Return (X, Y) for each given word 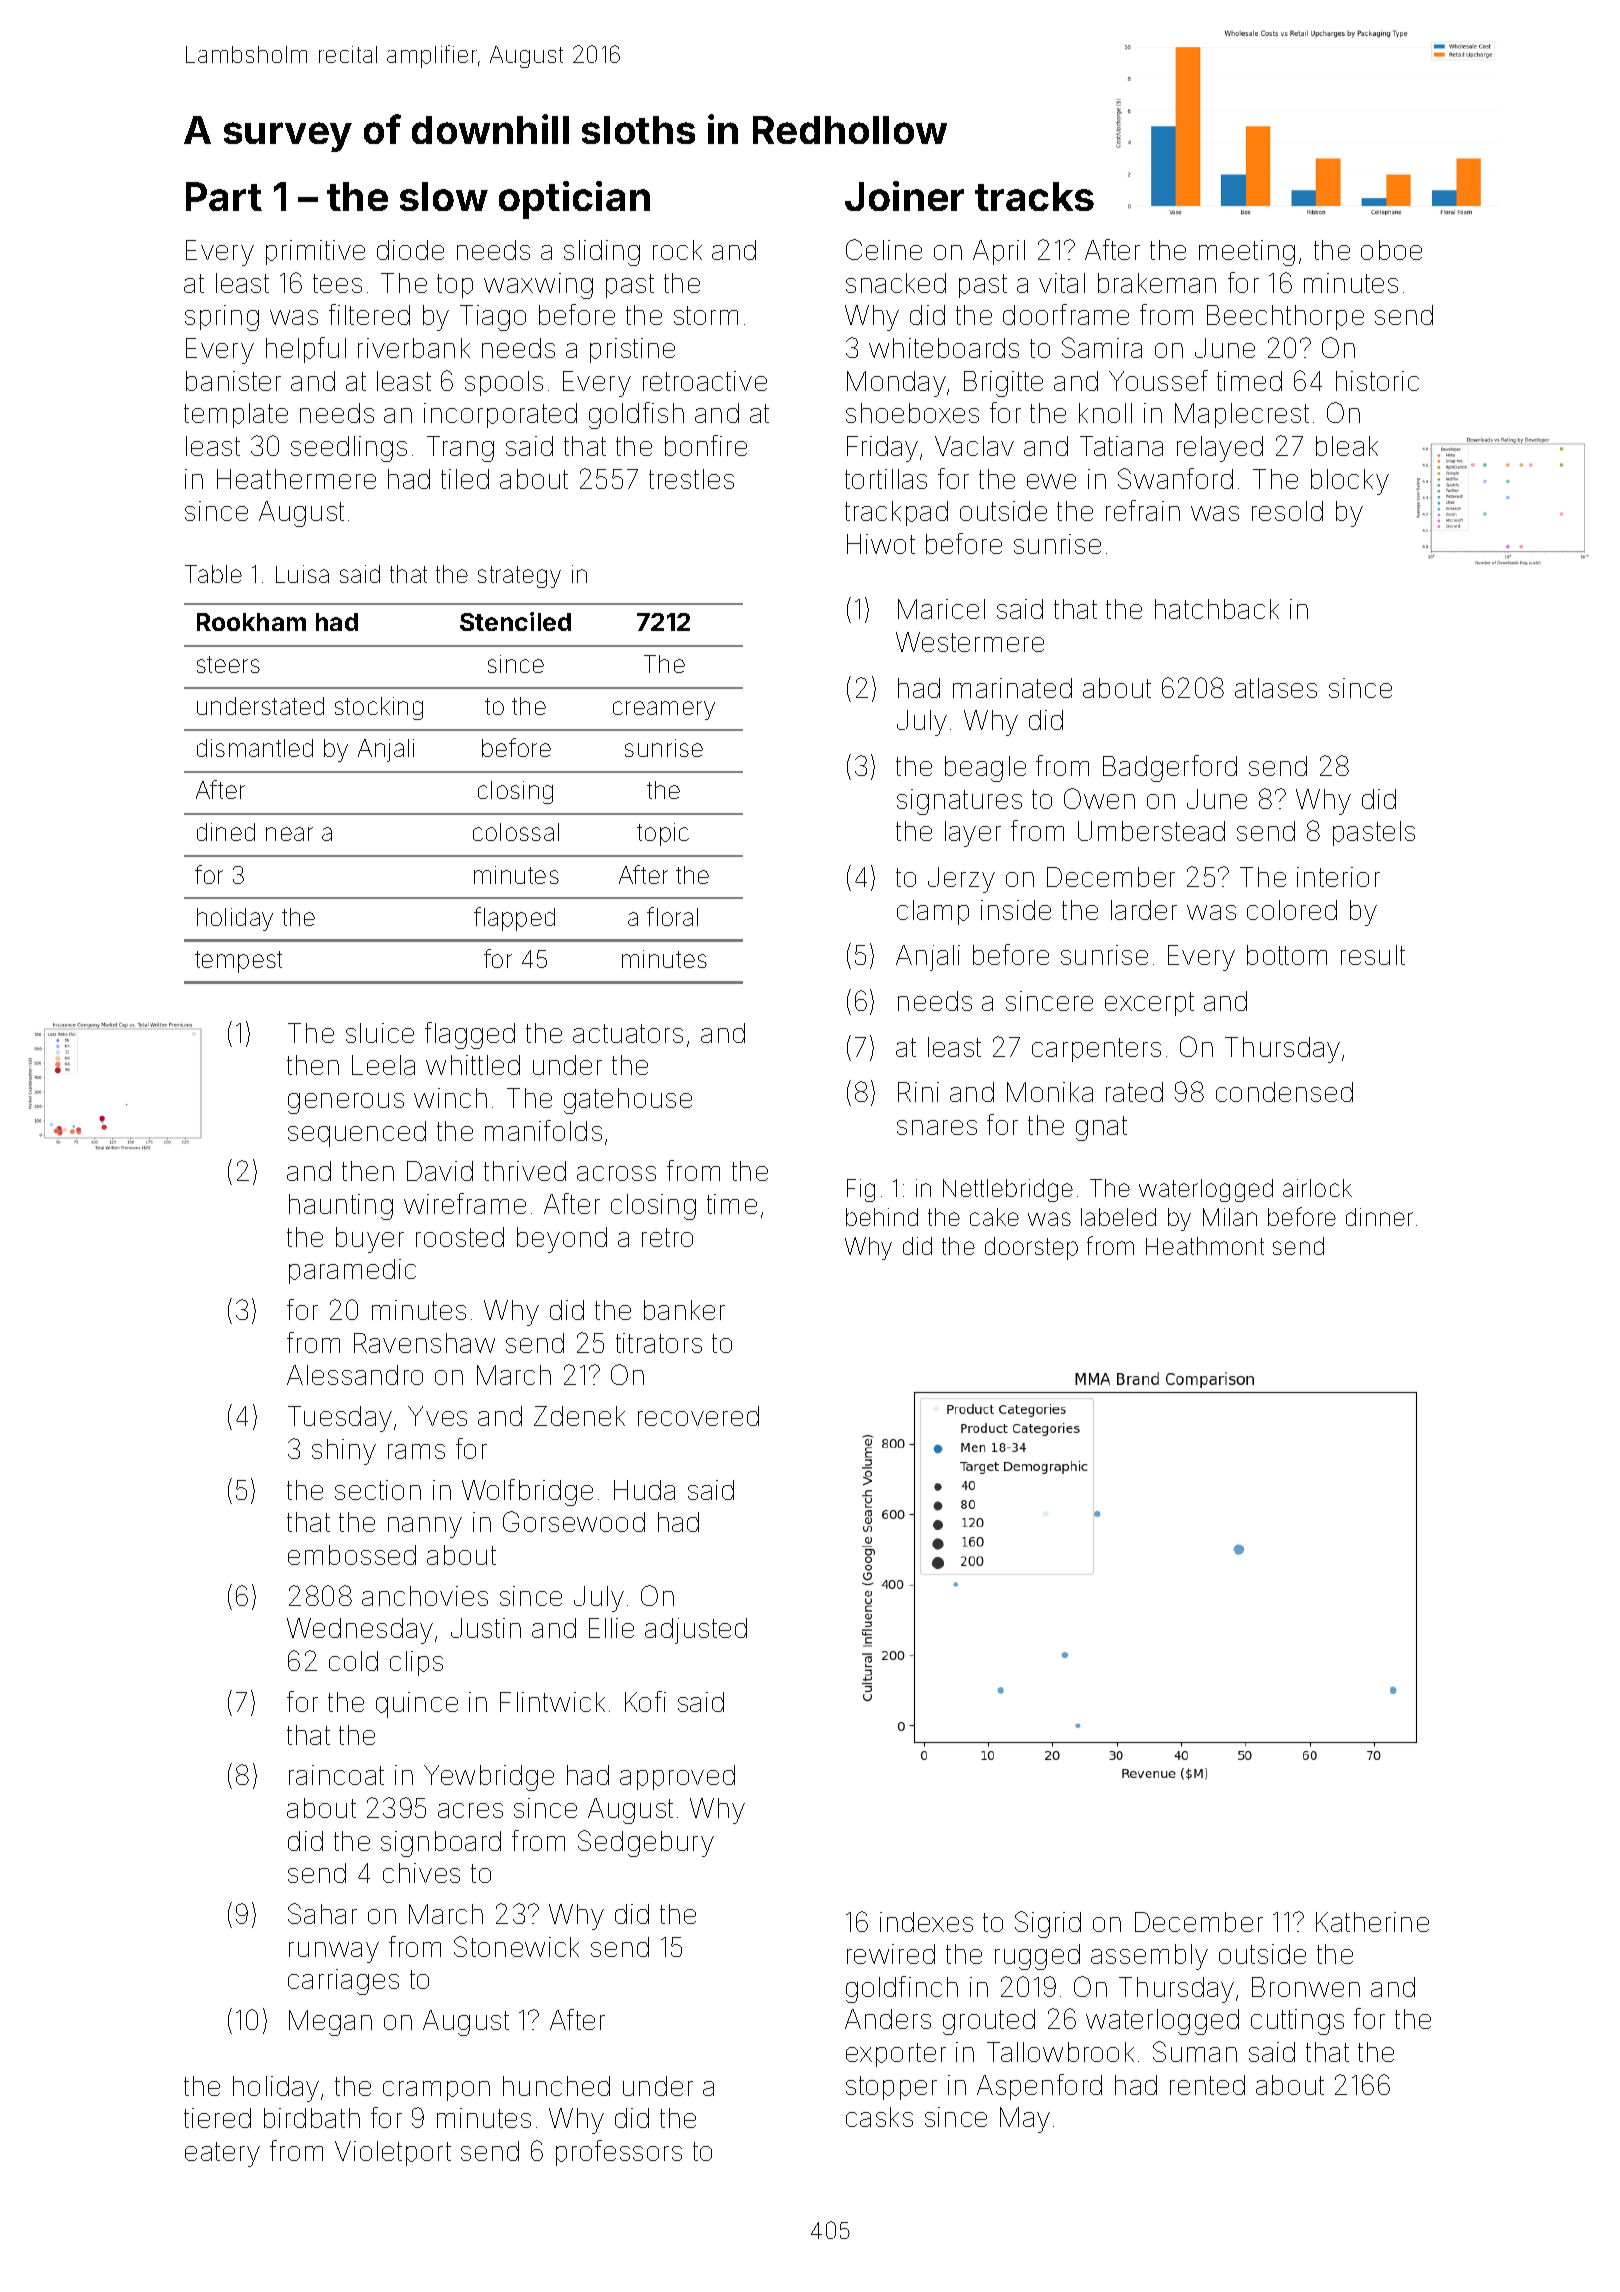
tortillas (886, 479)
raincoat (336, 1775)
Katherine (1372, 1922)
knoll (1105, 413)
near (289, 834)
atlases (1276, 688)
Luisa (302, 574)
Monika (1050, 1092)
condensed (1284, 1092)
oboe (1391, 250)
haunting (341, 1207)
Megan (330, 2023)
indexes (926, 1922)
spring (222, 318)
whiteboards (944, 348)
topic (663, 834)
